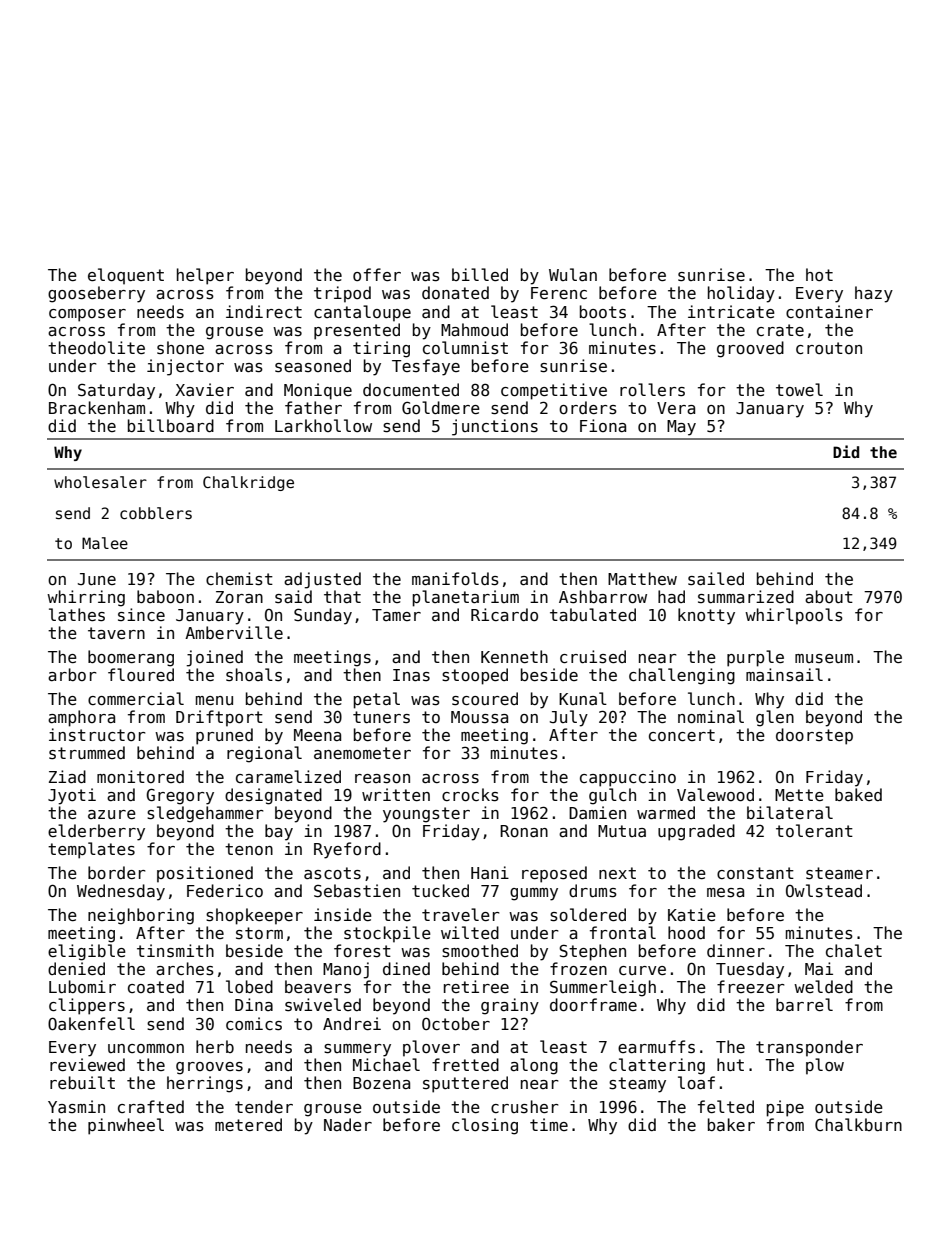 This screenshot has height=1233, width=952. Describe the element at coordinates (76, 1106) in the screenshot. I see `Yasmin` at that location.
